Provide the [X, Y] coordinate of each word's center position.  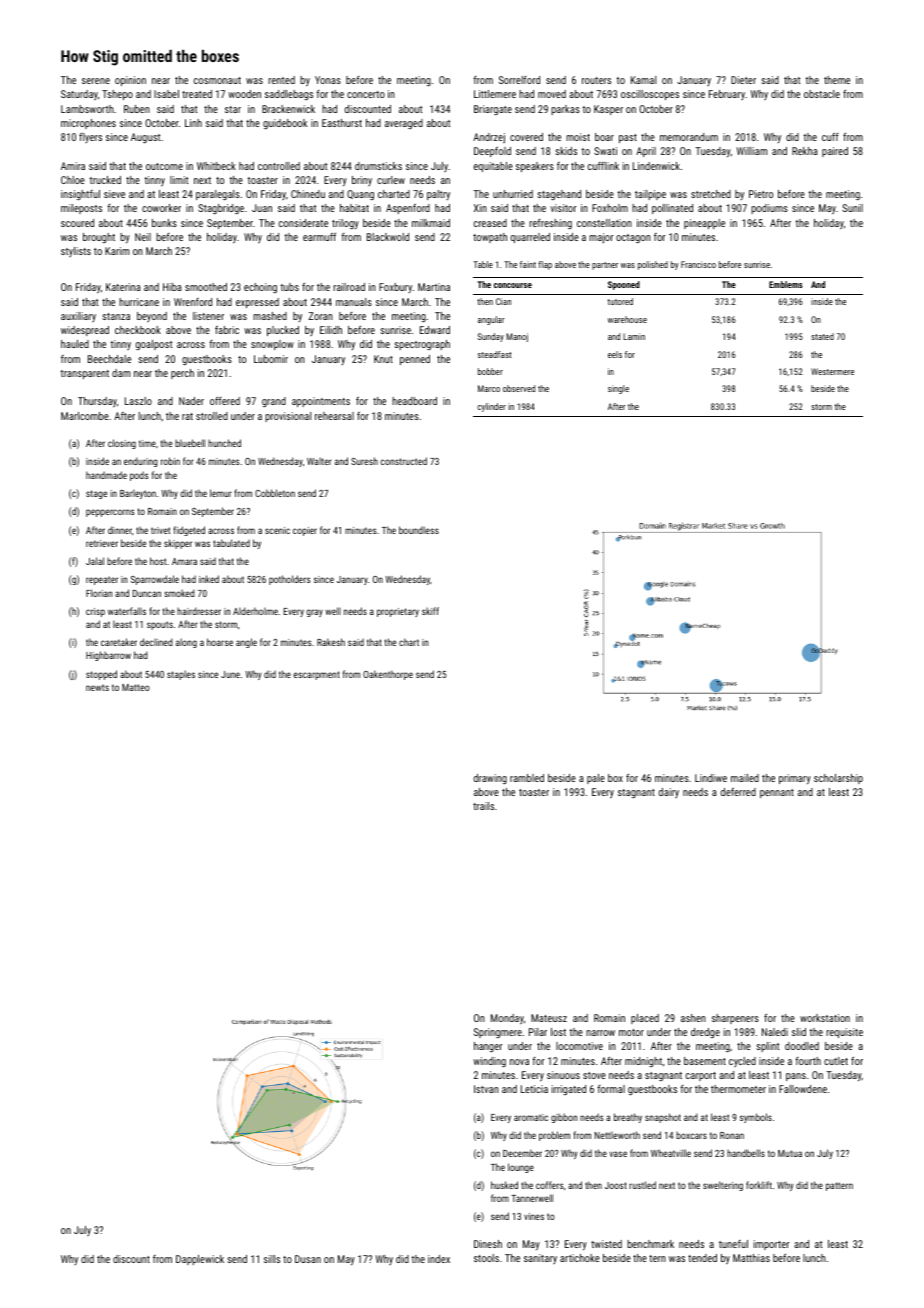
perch [182, 374]
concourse [513, 285]
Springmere [498, 1033]
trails [483, 806]
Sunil [852, 208]
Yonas [328, 80]
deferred [738, 792]
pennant [777, 793]
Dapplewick [200, 1260]
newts [97, 687]
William [752, 151]
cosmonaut [217, 80]
